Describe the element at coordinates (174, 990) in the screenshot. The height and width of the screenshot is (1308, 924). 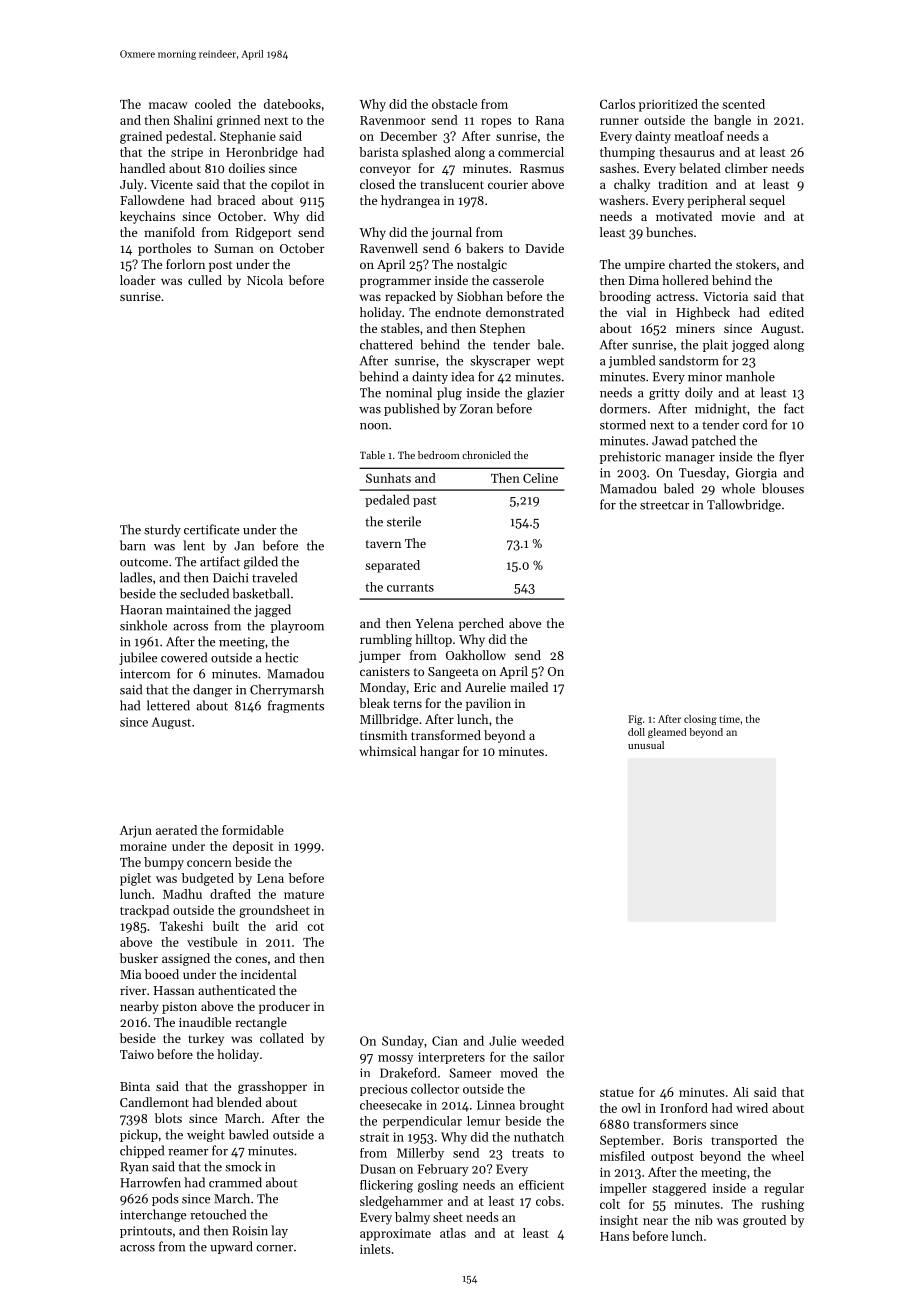
I see `Hassan` at that location.
